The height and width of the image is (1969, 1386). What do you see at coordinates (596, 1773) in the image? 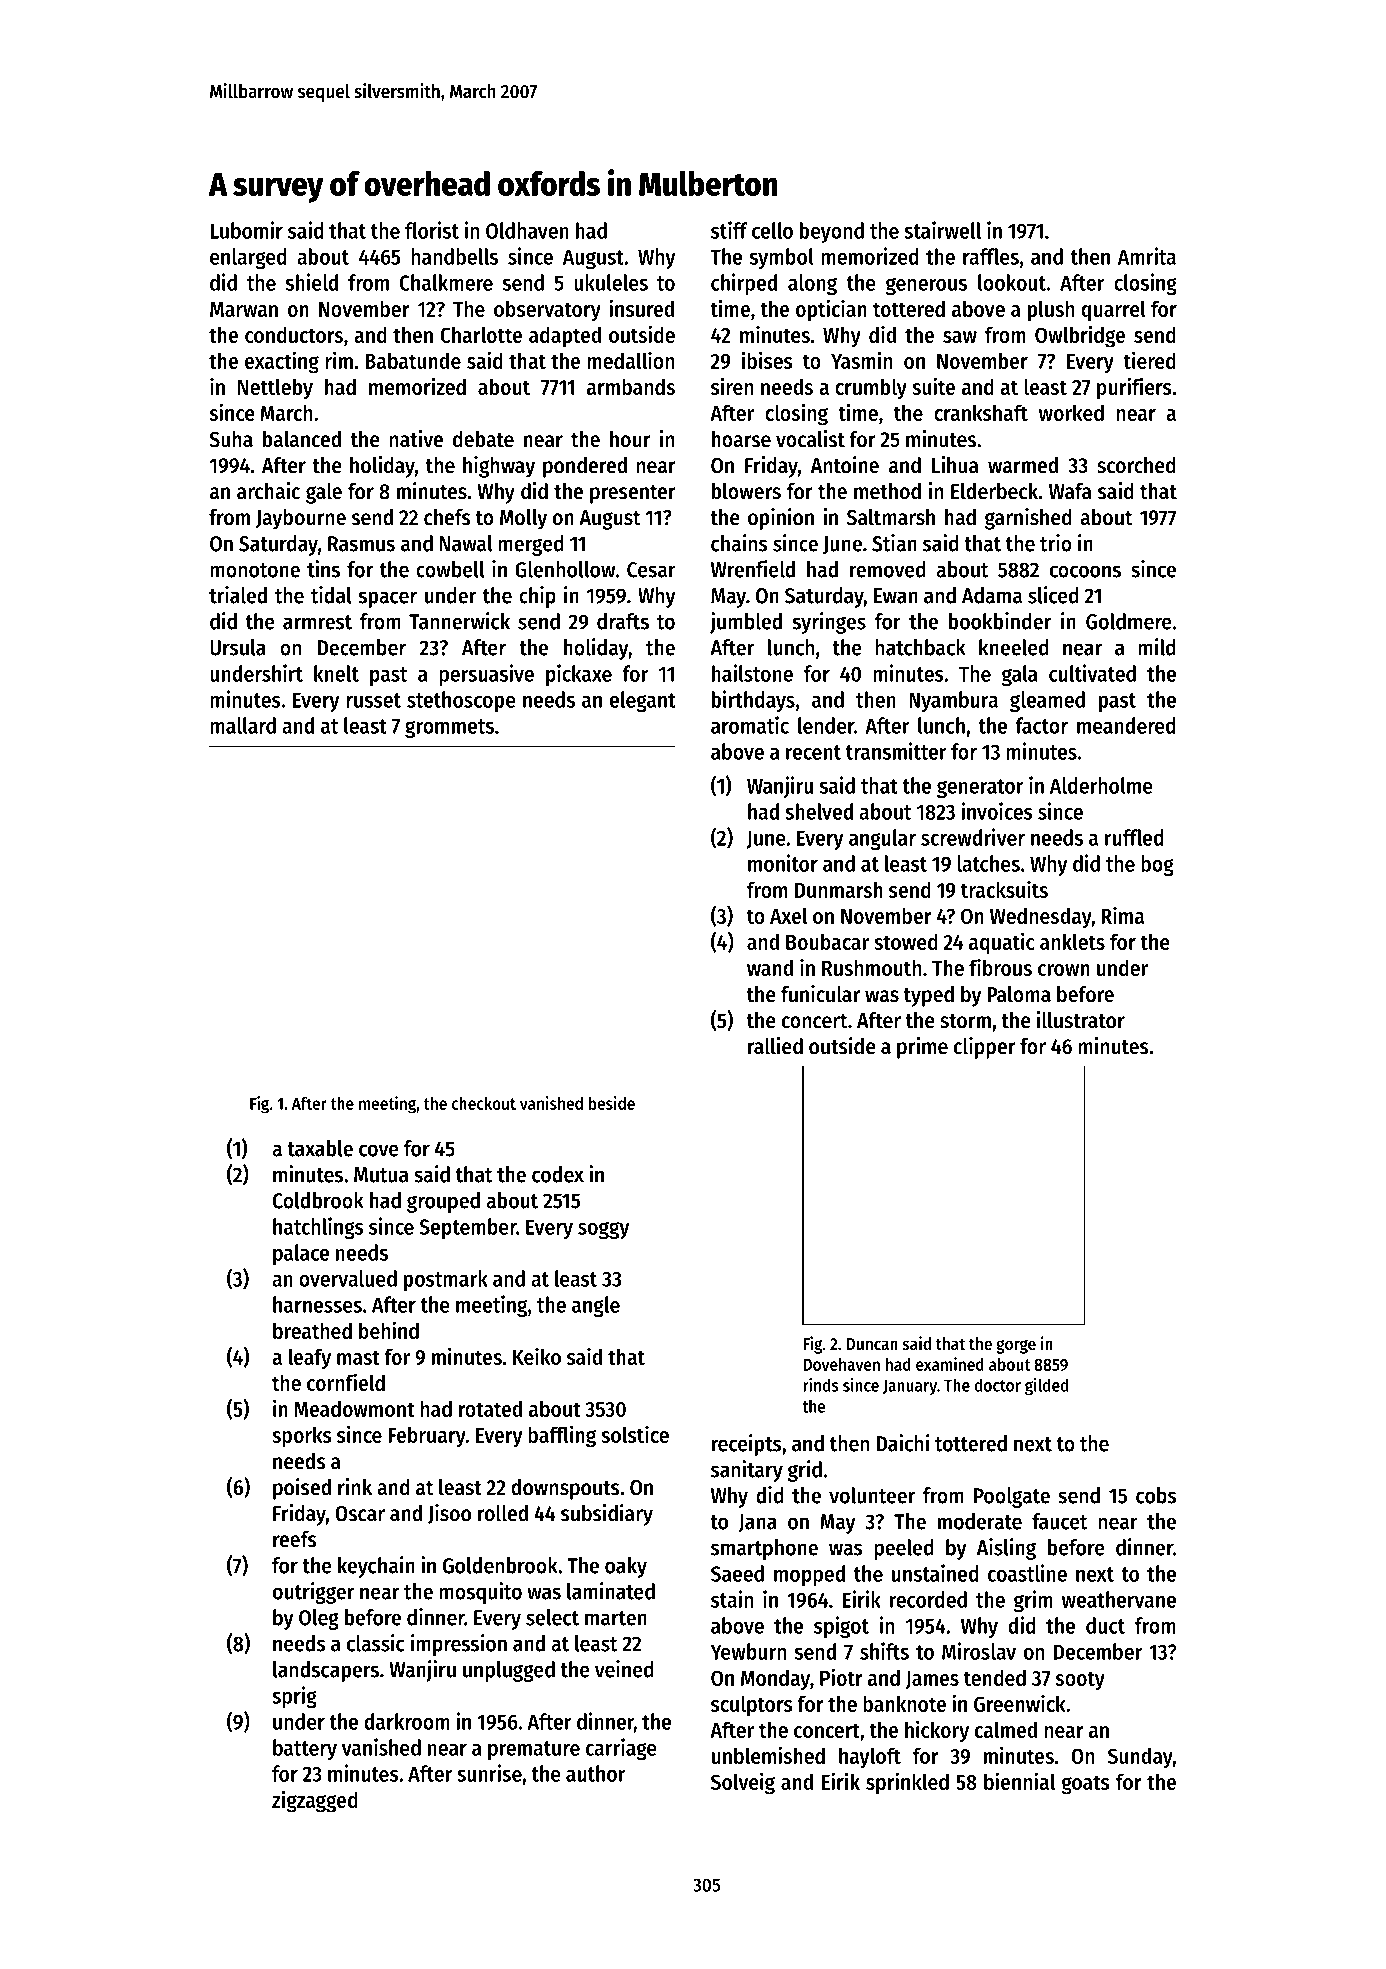
I see `author` at bounding box center [596, 1773].
